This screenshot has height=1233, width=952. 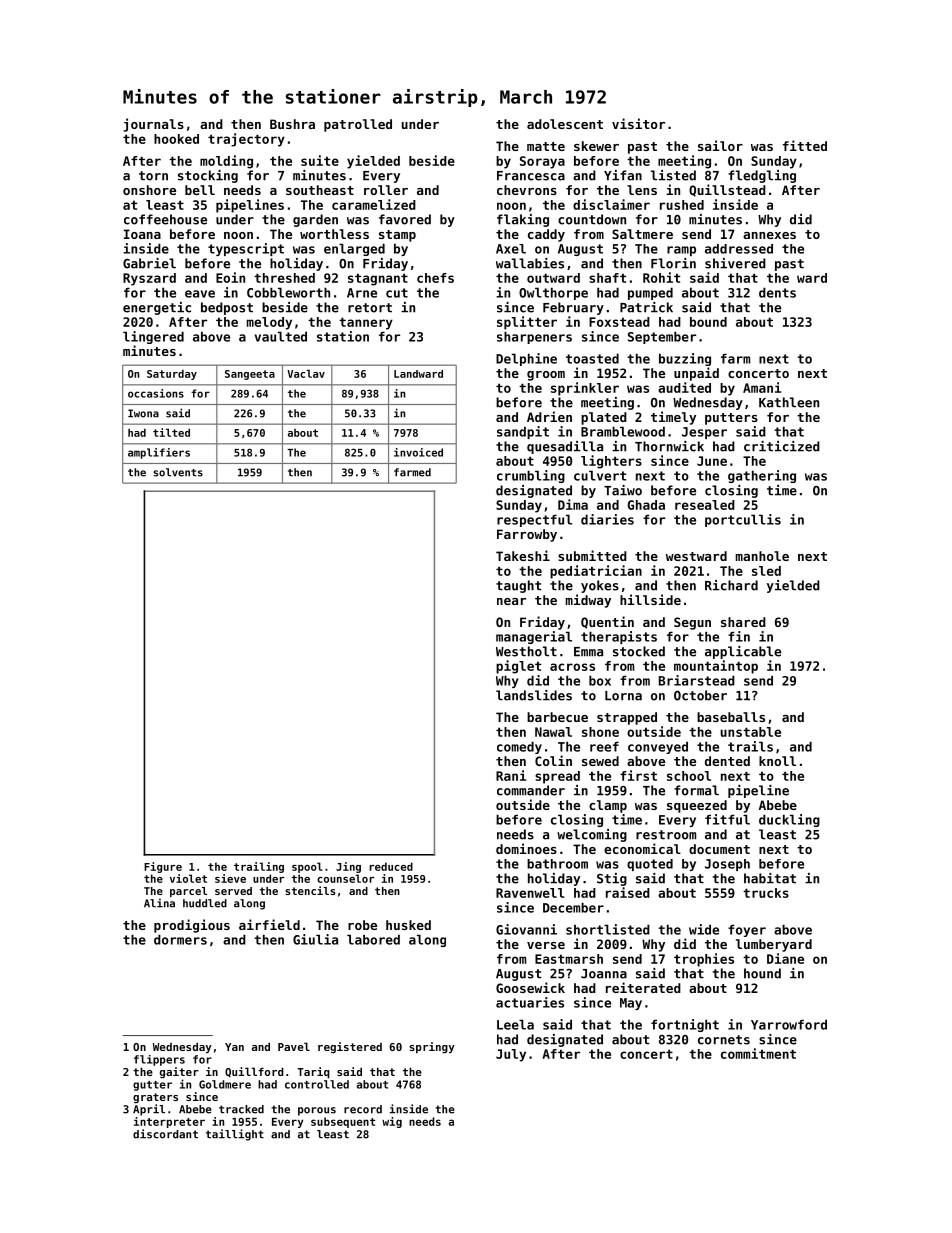 What do you see at coordinates (600, 761) in the screenshot?
I see `sewed` at bounding box center [600, 761].
